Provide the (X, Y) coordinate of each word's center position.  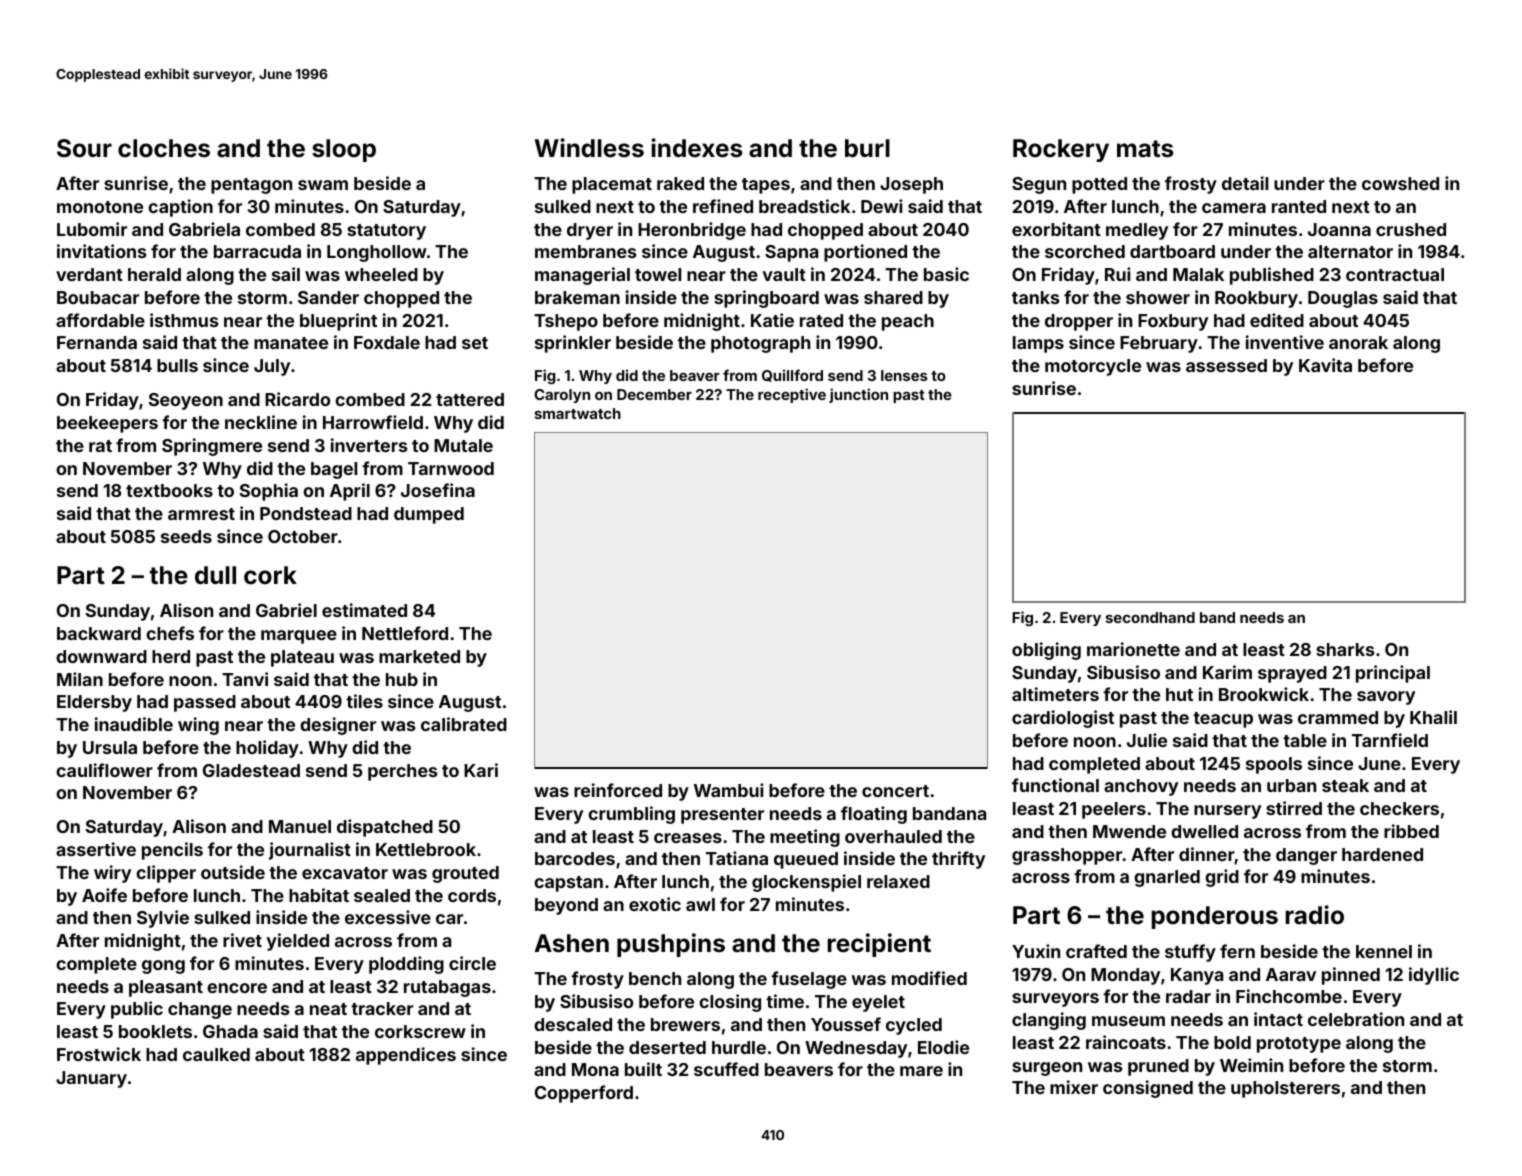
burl (867, 148)
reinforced (618, 790)
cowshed (1400, 183)
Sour (84, 148)
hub (402, 679)
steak (1345, 785)
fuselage (809, 980)
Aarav (1291, 974)
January (91, 1079)
